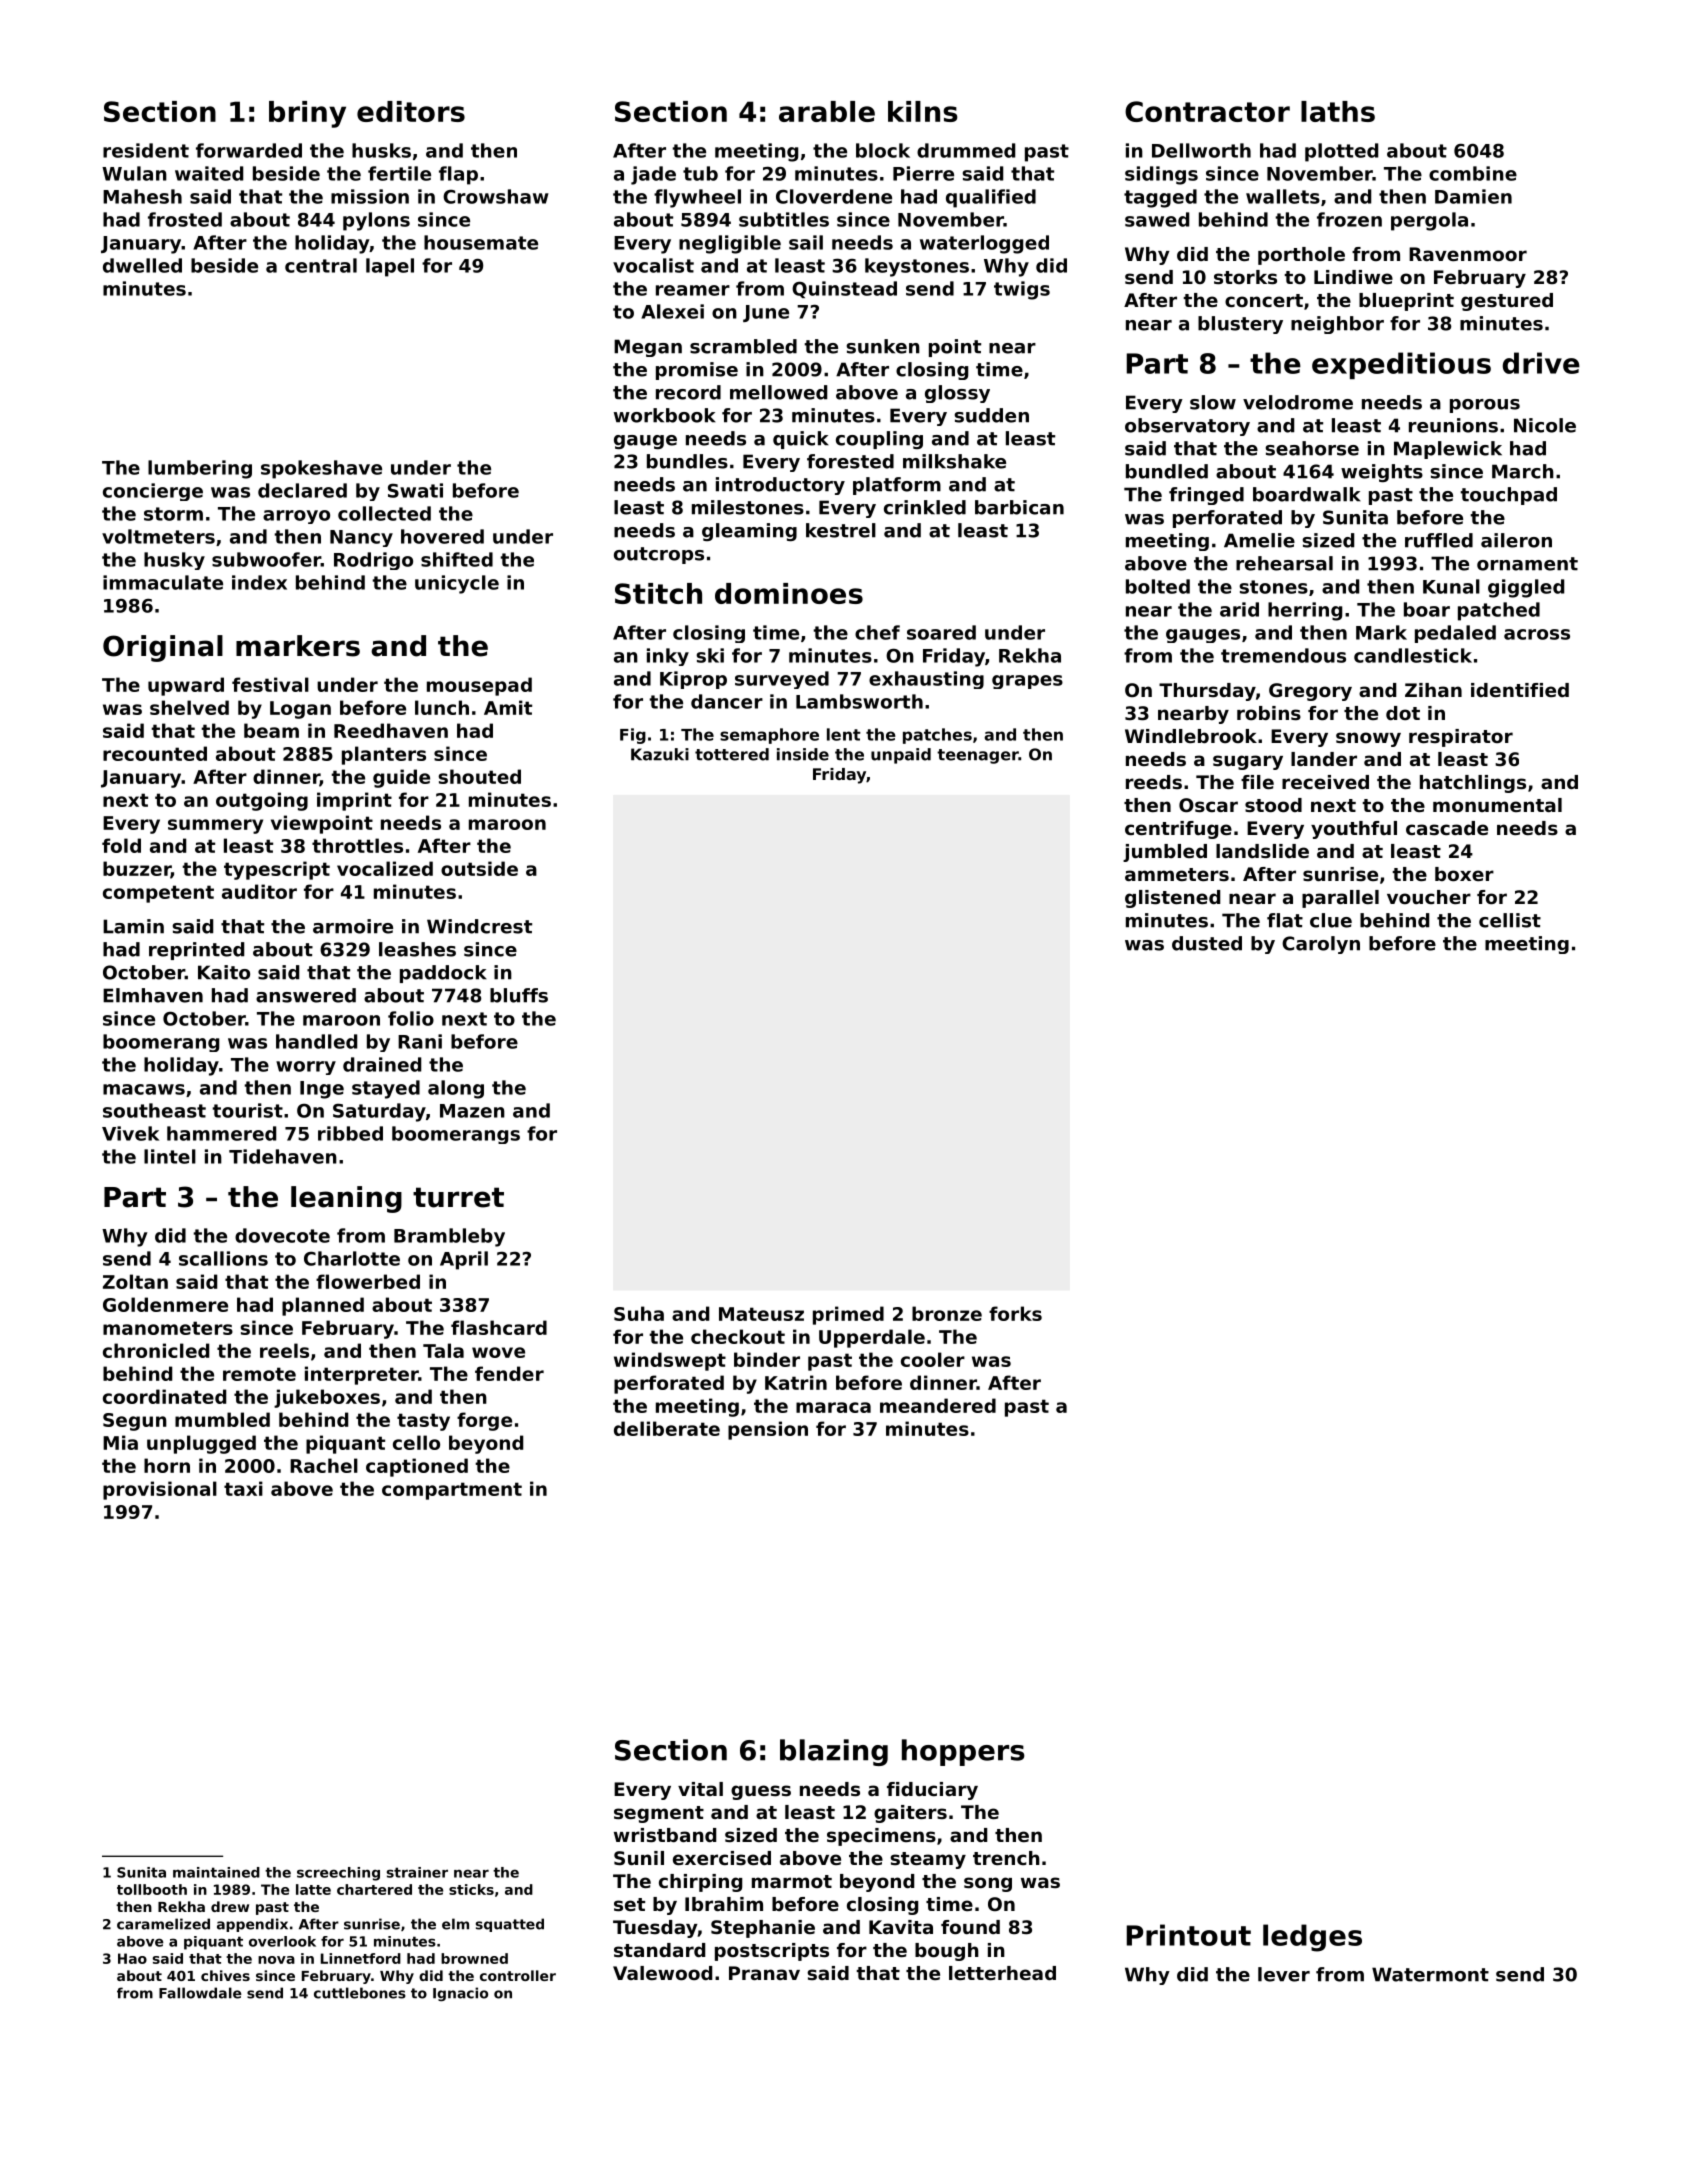  What do you see at coordinates (243, 1488) in the screenshot?
I see `taxi` at bounding box center [243, 1488].
